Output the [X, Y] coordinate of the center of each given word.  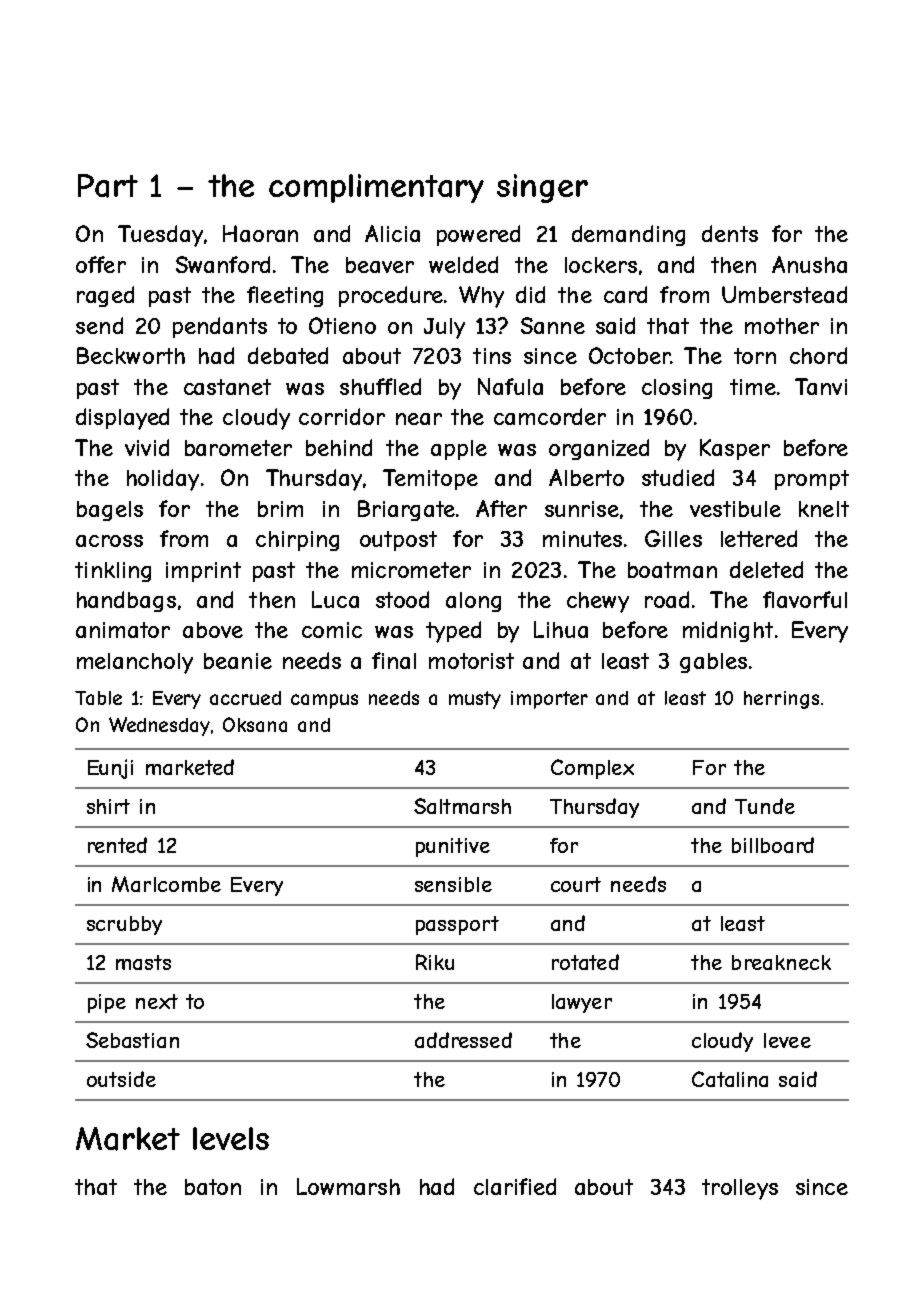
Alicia [392, 233]
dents [730, 233]
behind [339, 447]
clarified [515, 1186]
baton [213, 1187]
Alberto [586, 477]
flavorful [805, 599]
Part [108, 186]
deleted [766, 569]
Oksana [255, 724]
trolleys [740, 1189]
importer [549, 700]
